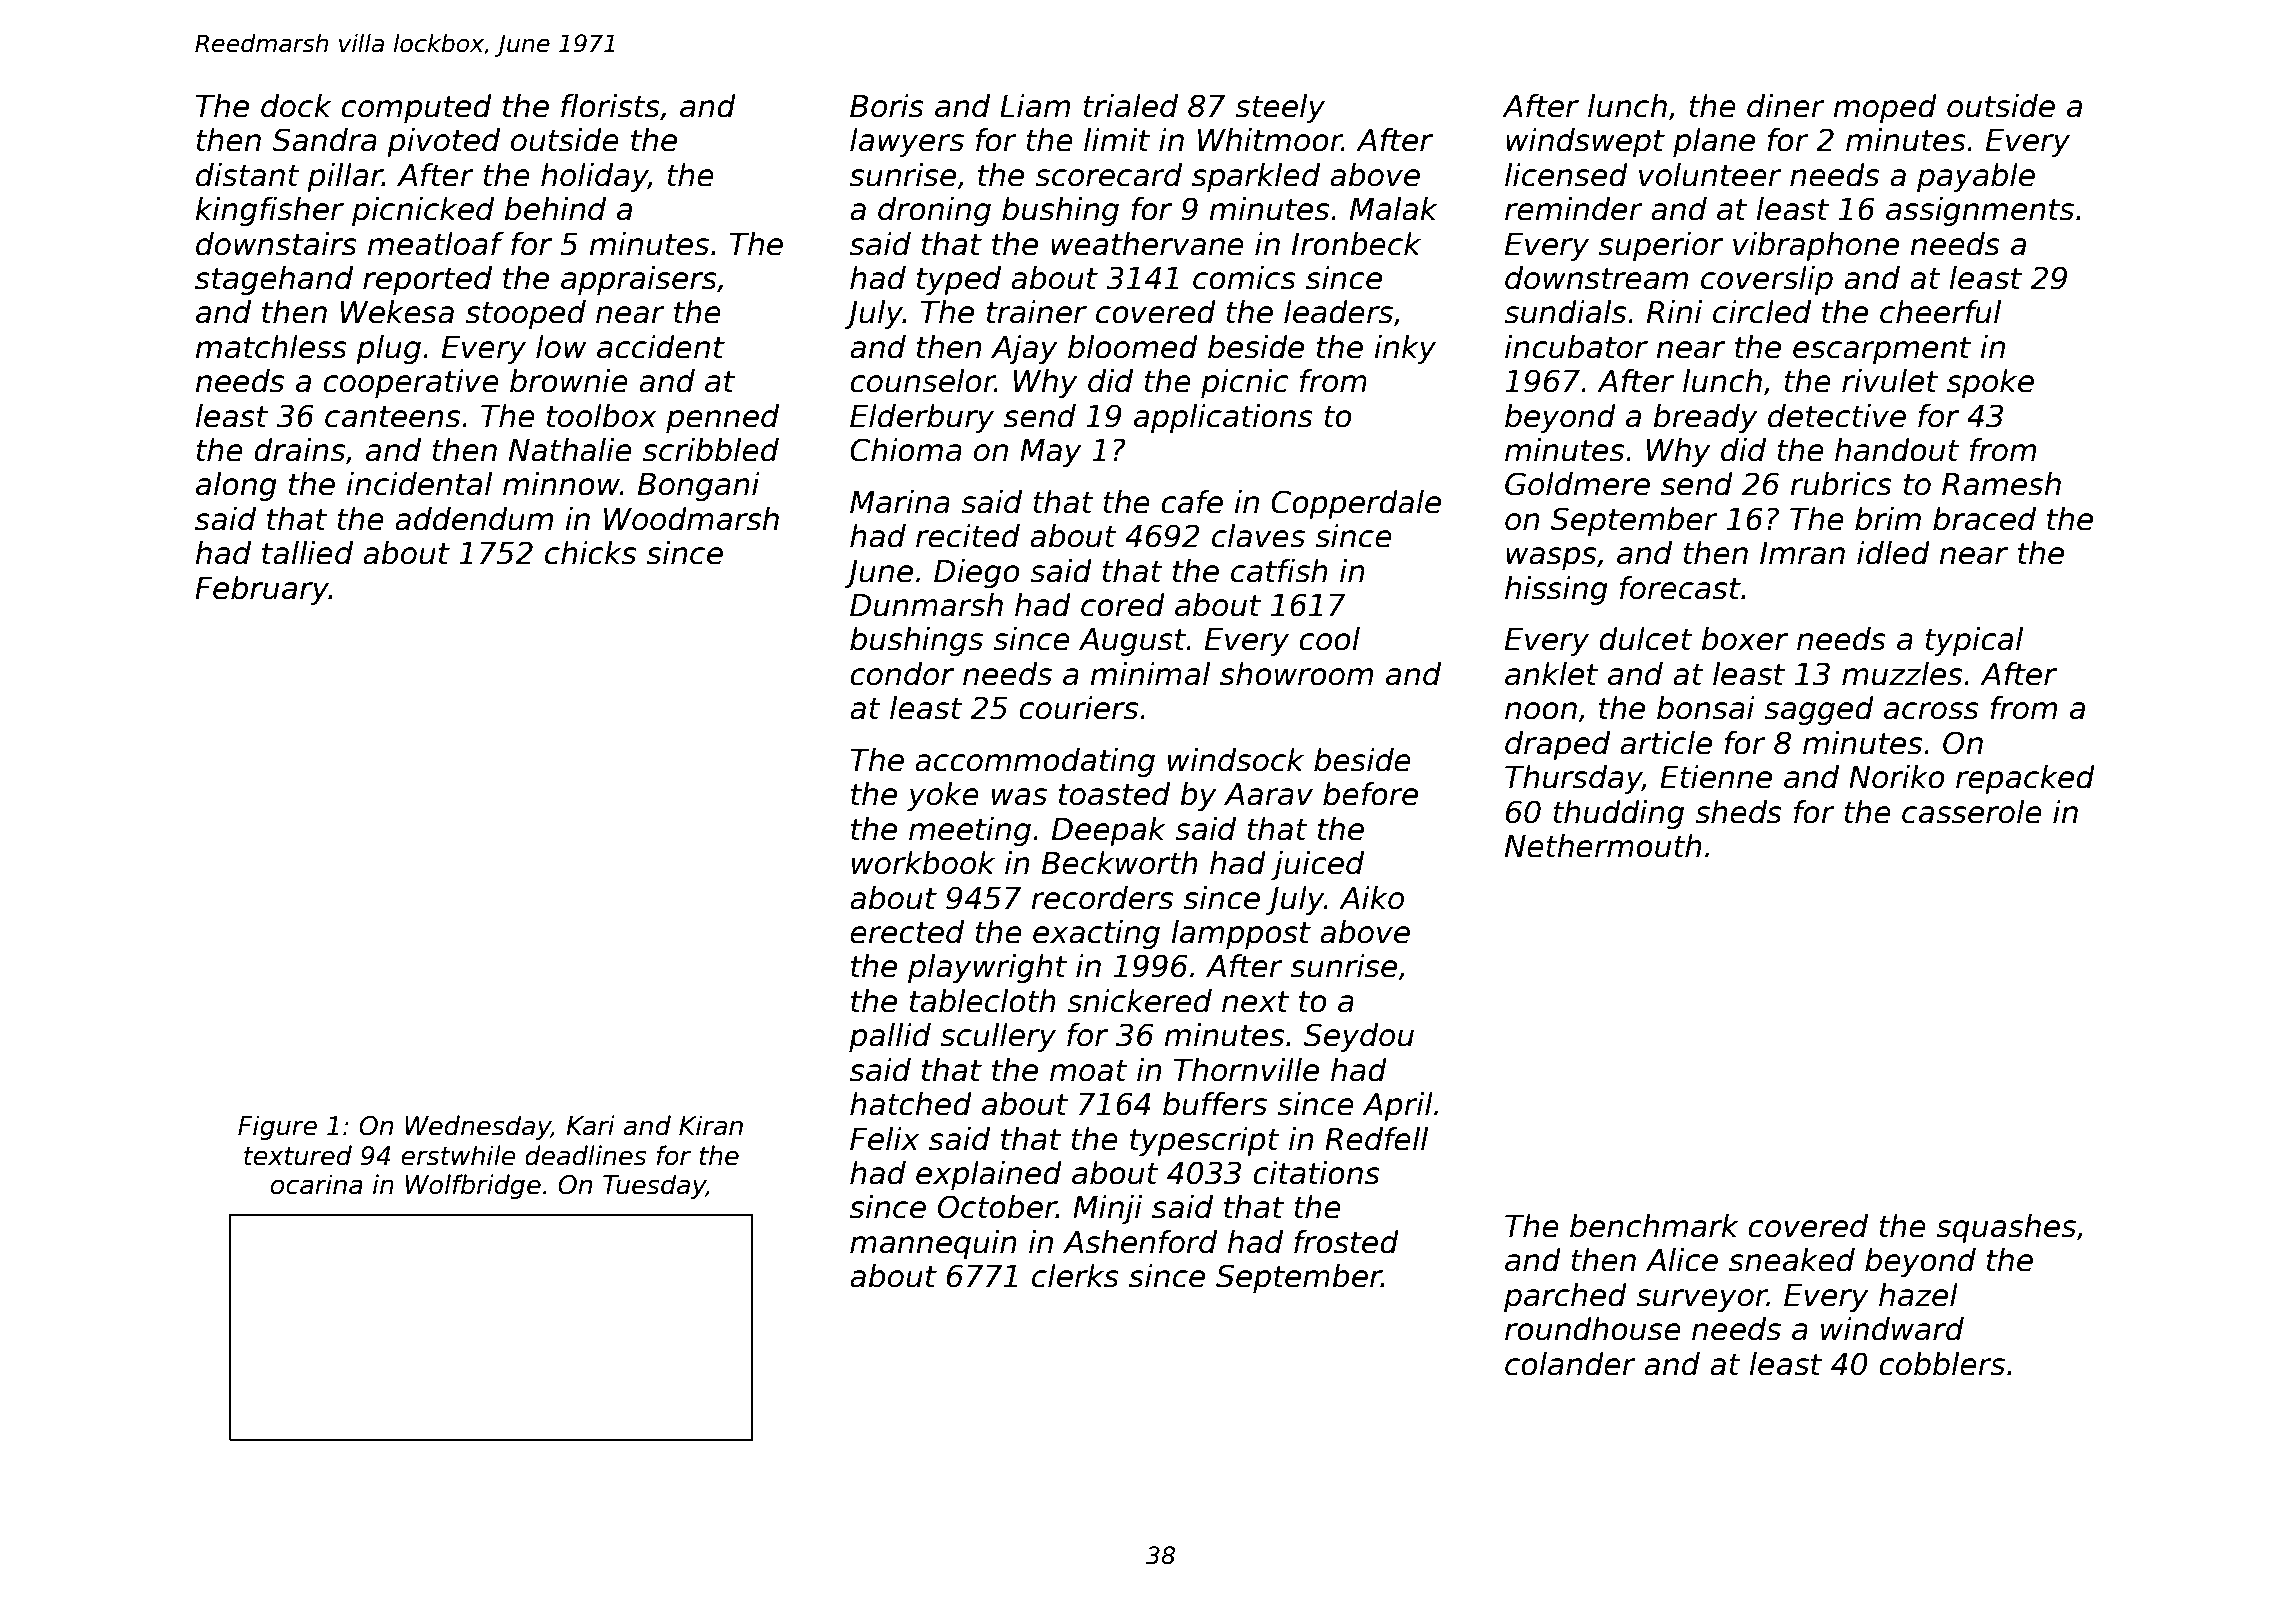  What do you see at coordinates (1270, 140) in the page?
I see `Whitmoor` at bounding box center [1270, 140].
